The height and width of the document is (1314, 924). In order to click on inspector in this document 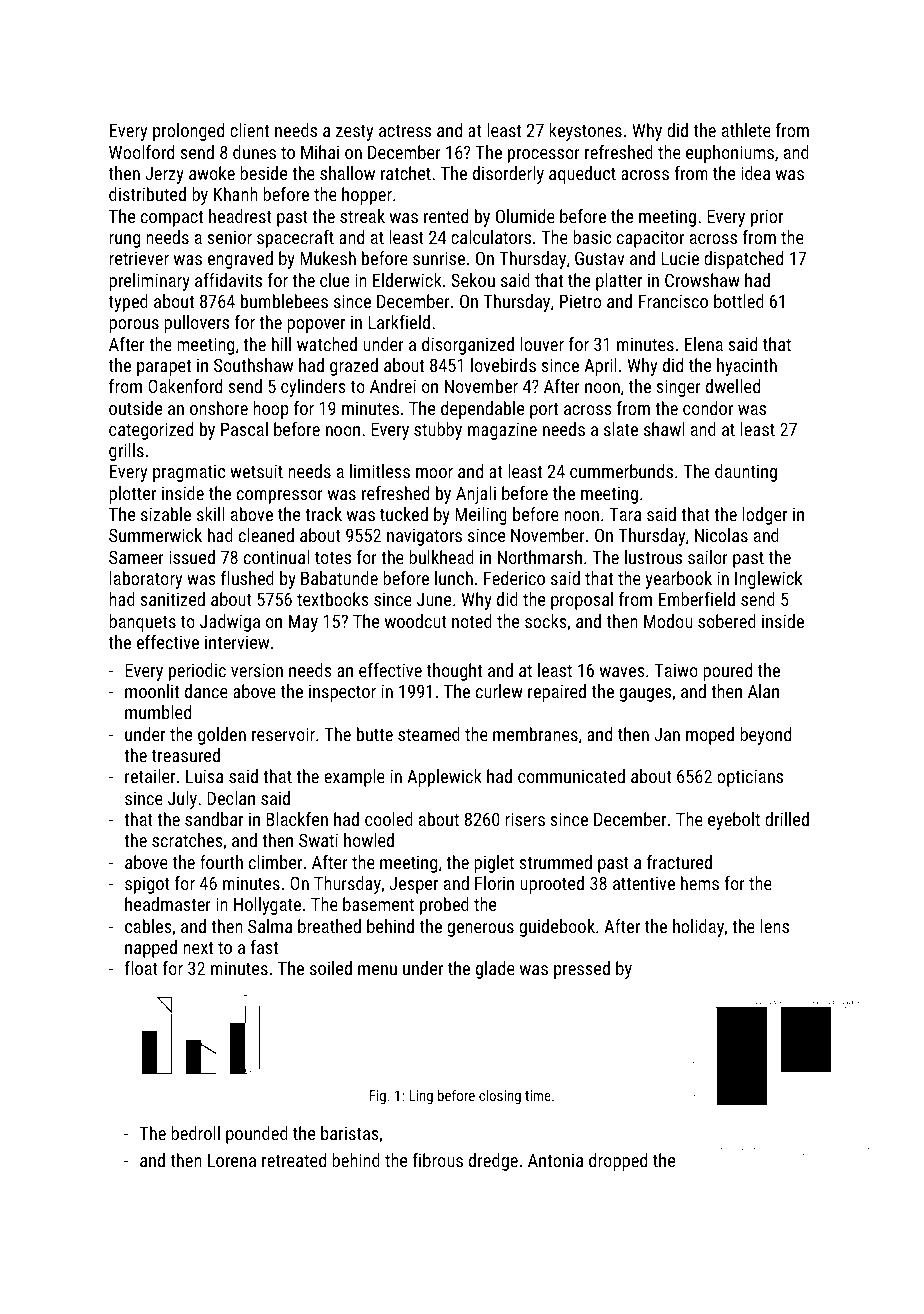, I will do `click(342, 693)`.
